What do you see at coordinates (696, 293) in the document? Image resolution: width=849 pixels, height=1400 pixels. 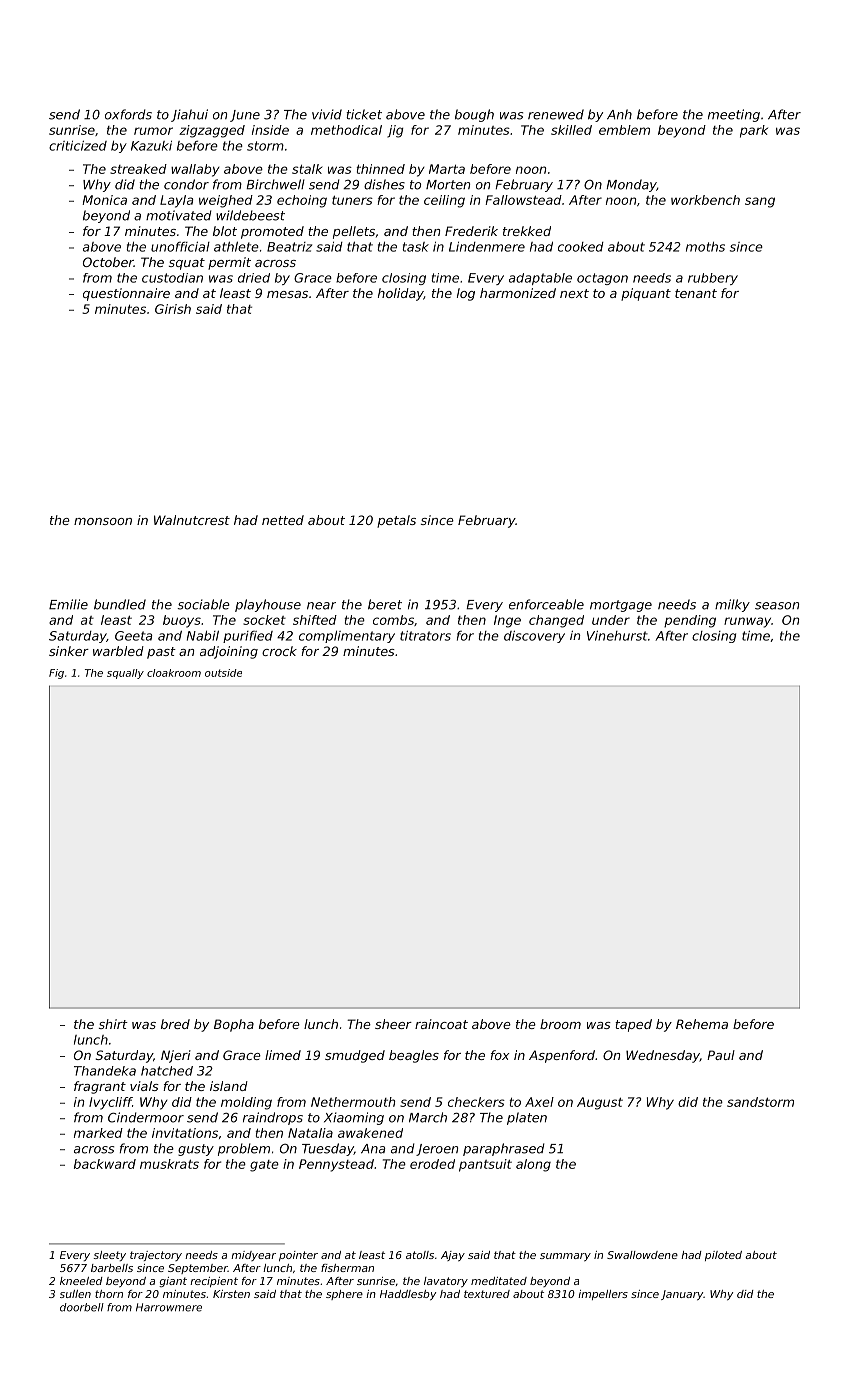 I see `tenant` at bounding box center [696, 293].
